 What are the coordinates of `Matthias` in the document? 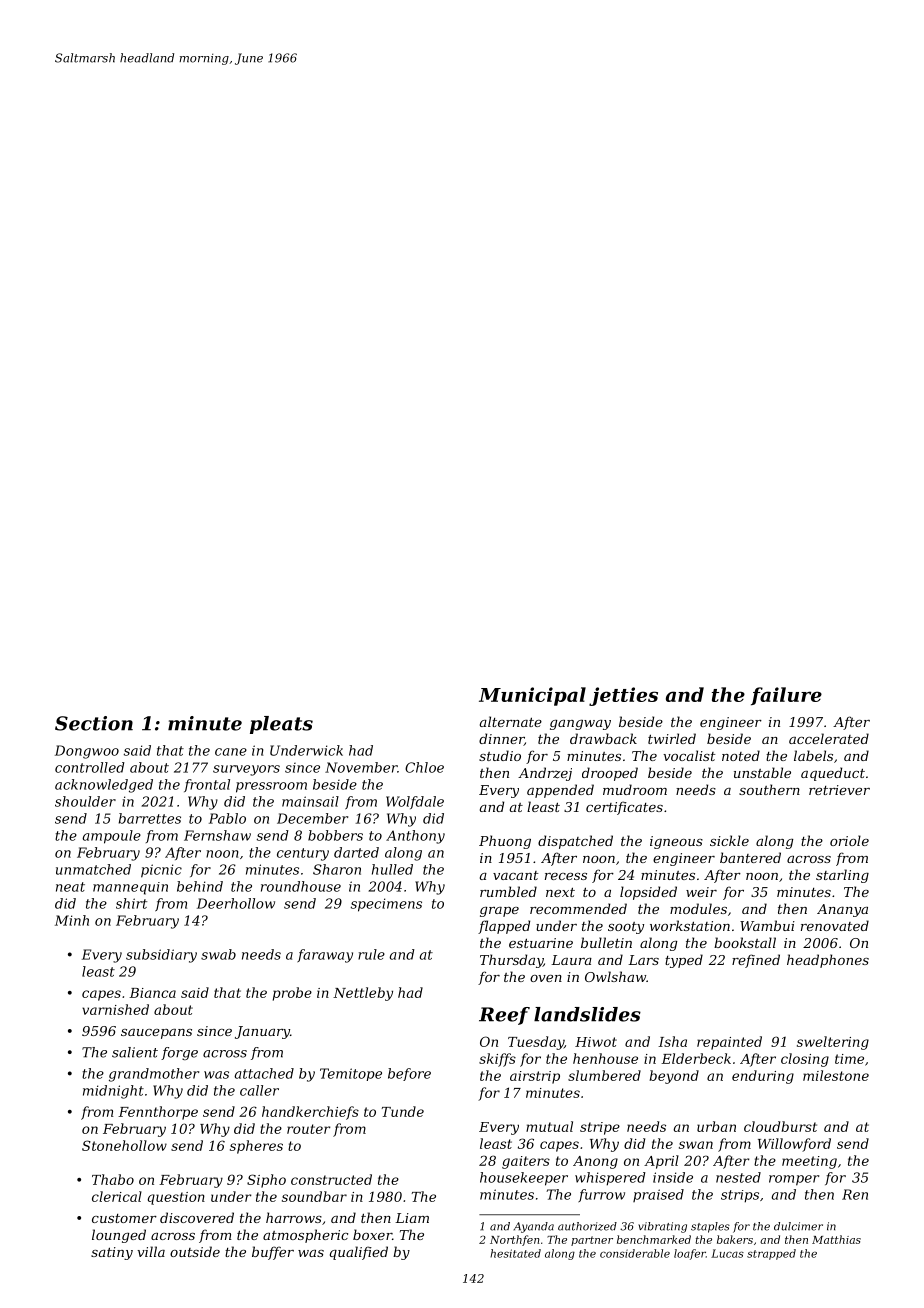 It's located at (836, 1239).
